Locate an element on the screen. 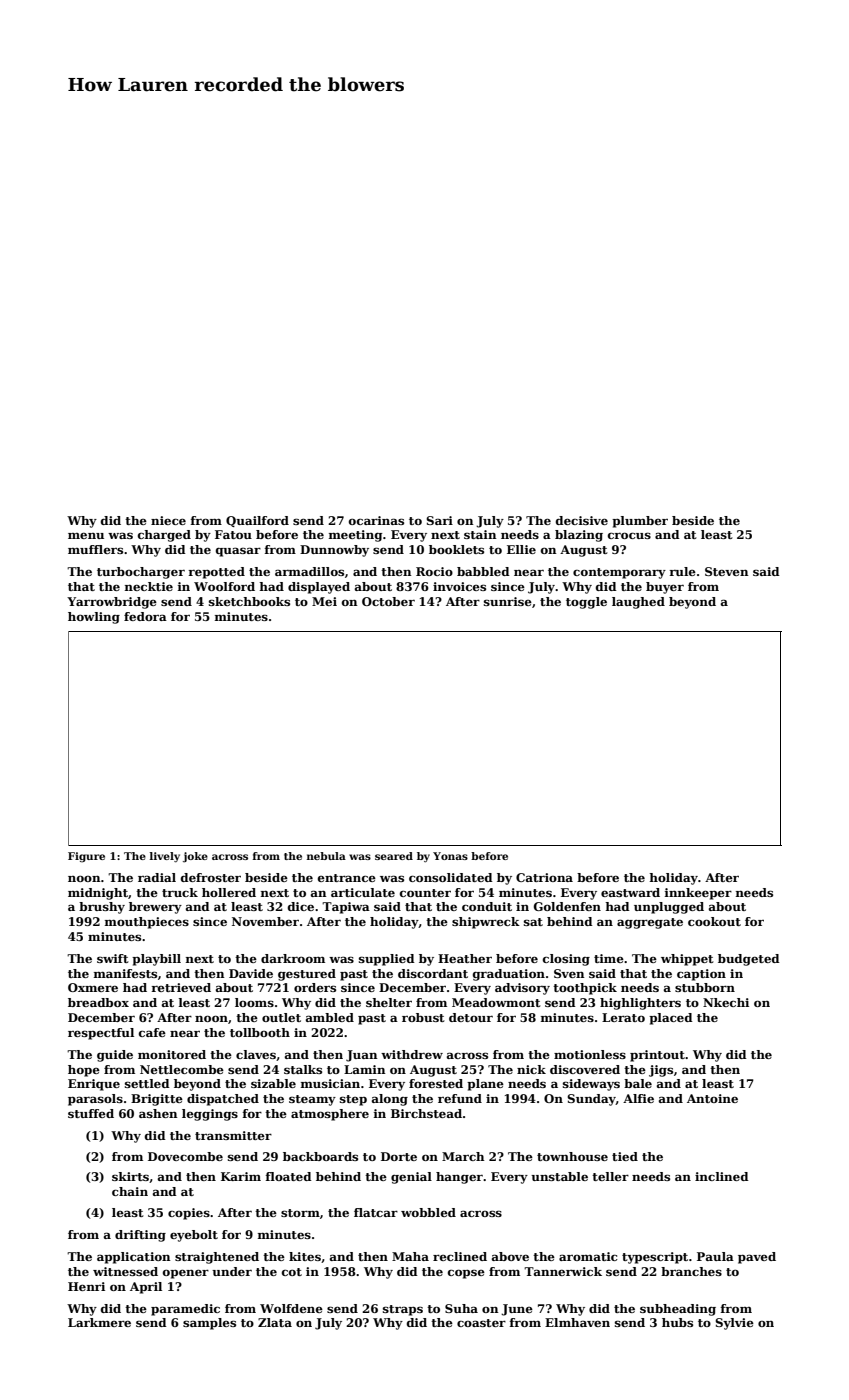 The width and height of the screenshot is (849, 1400). innkeeper is located at coordinates (698, 894).
